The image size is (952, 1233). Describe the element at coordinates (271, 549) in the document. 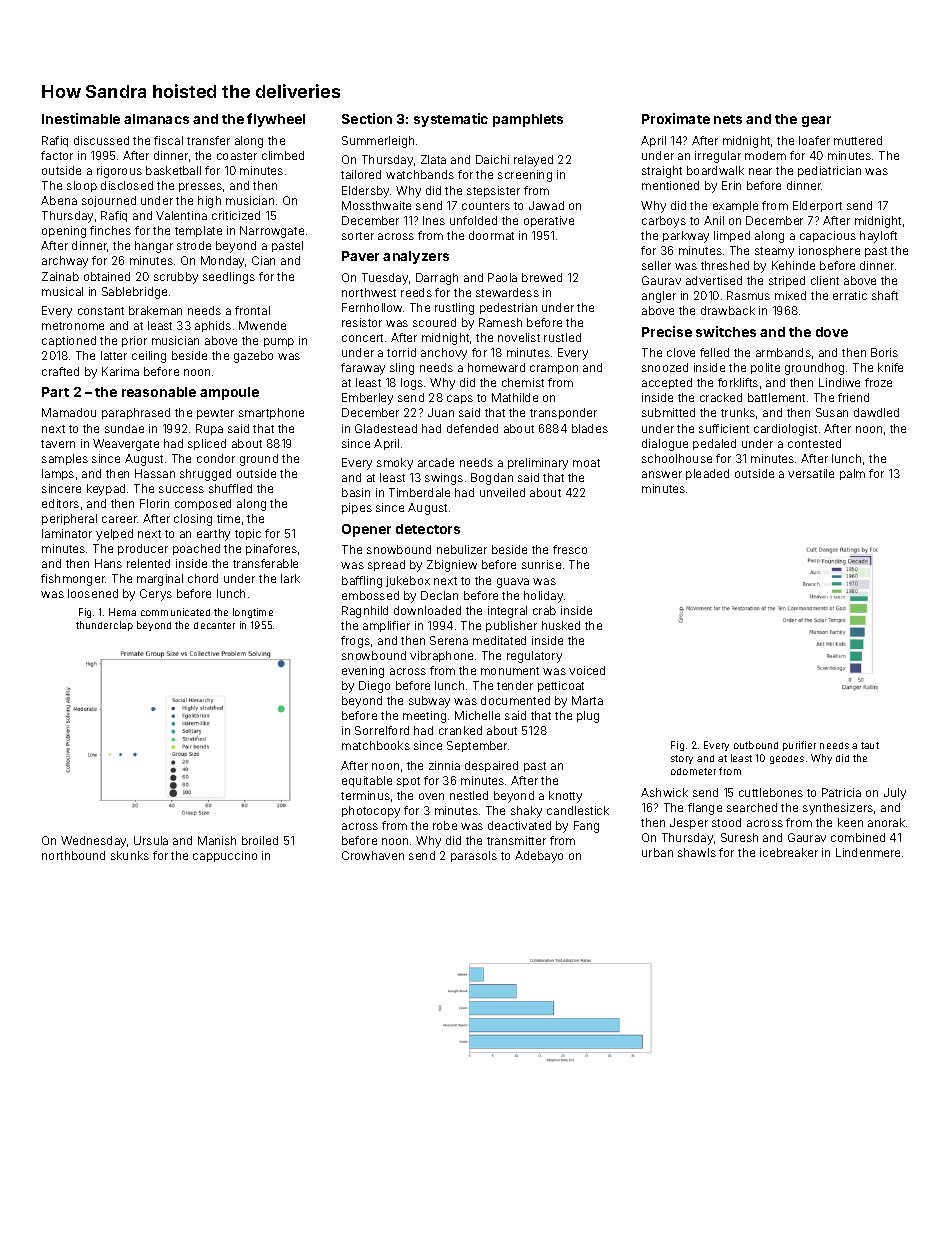

I see `pinafores` at that location.
